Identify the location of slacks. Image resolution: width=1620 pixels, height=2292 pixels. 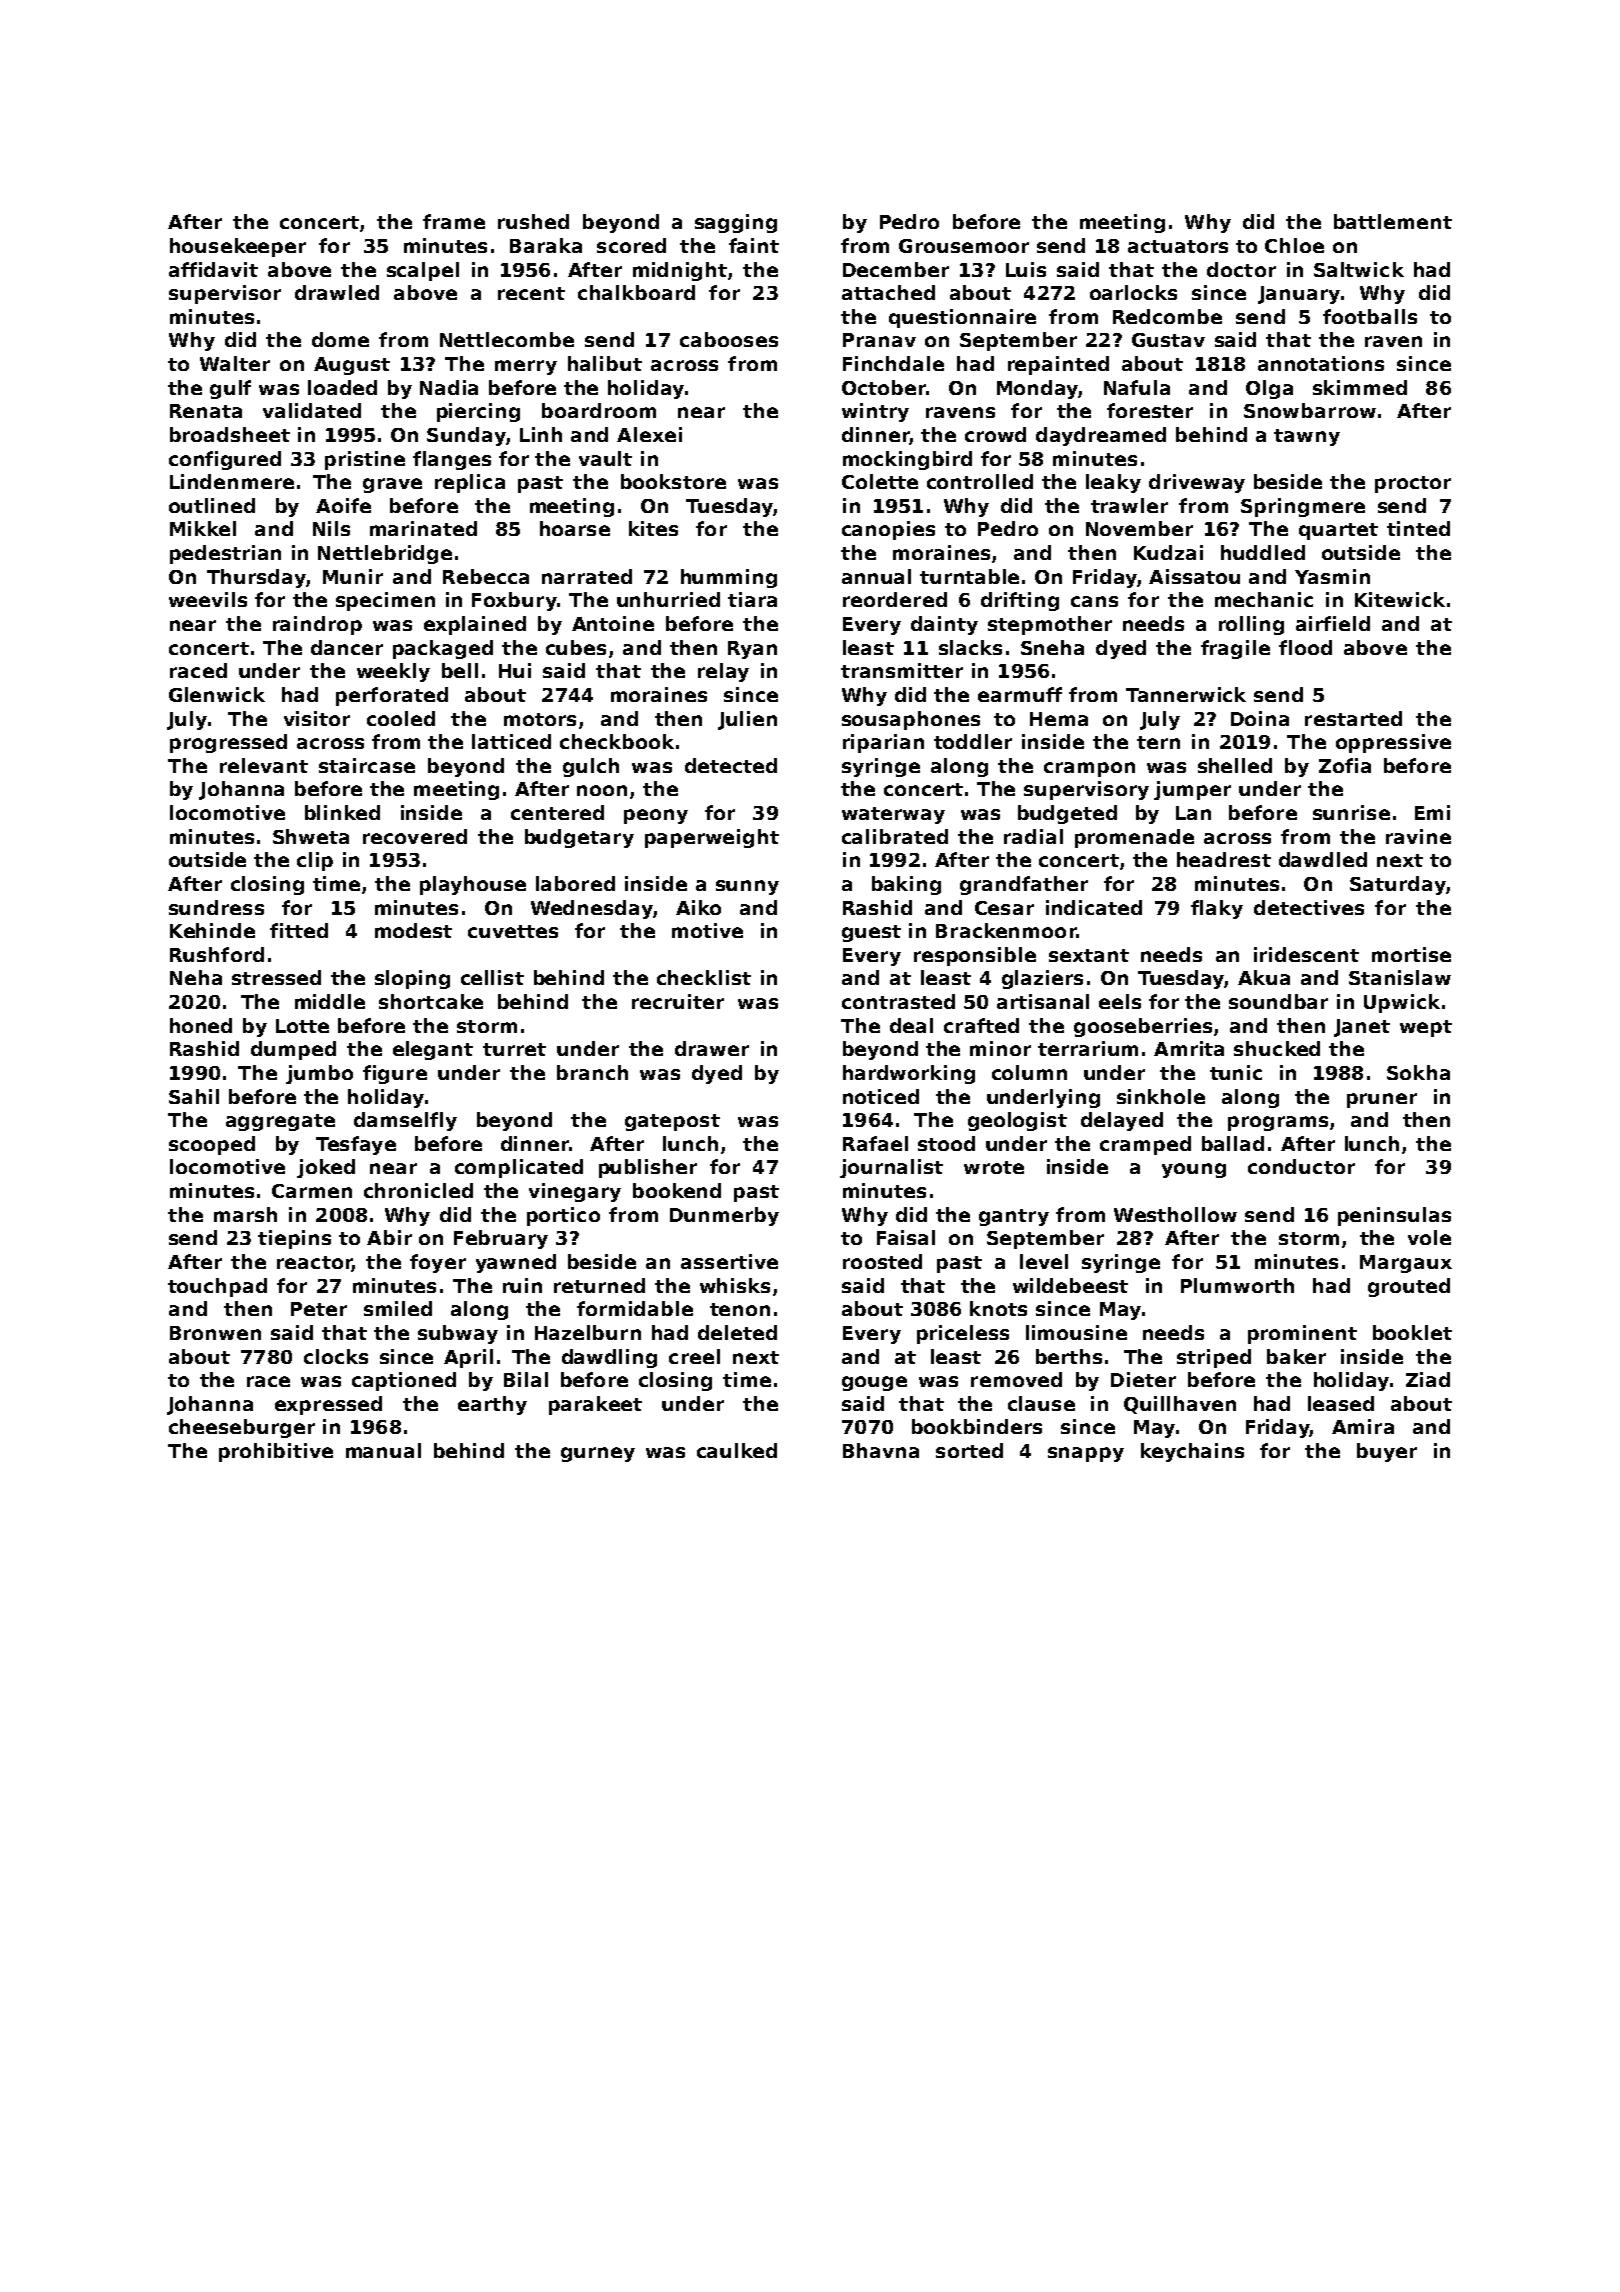
(970, 647).
